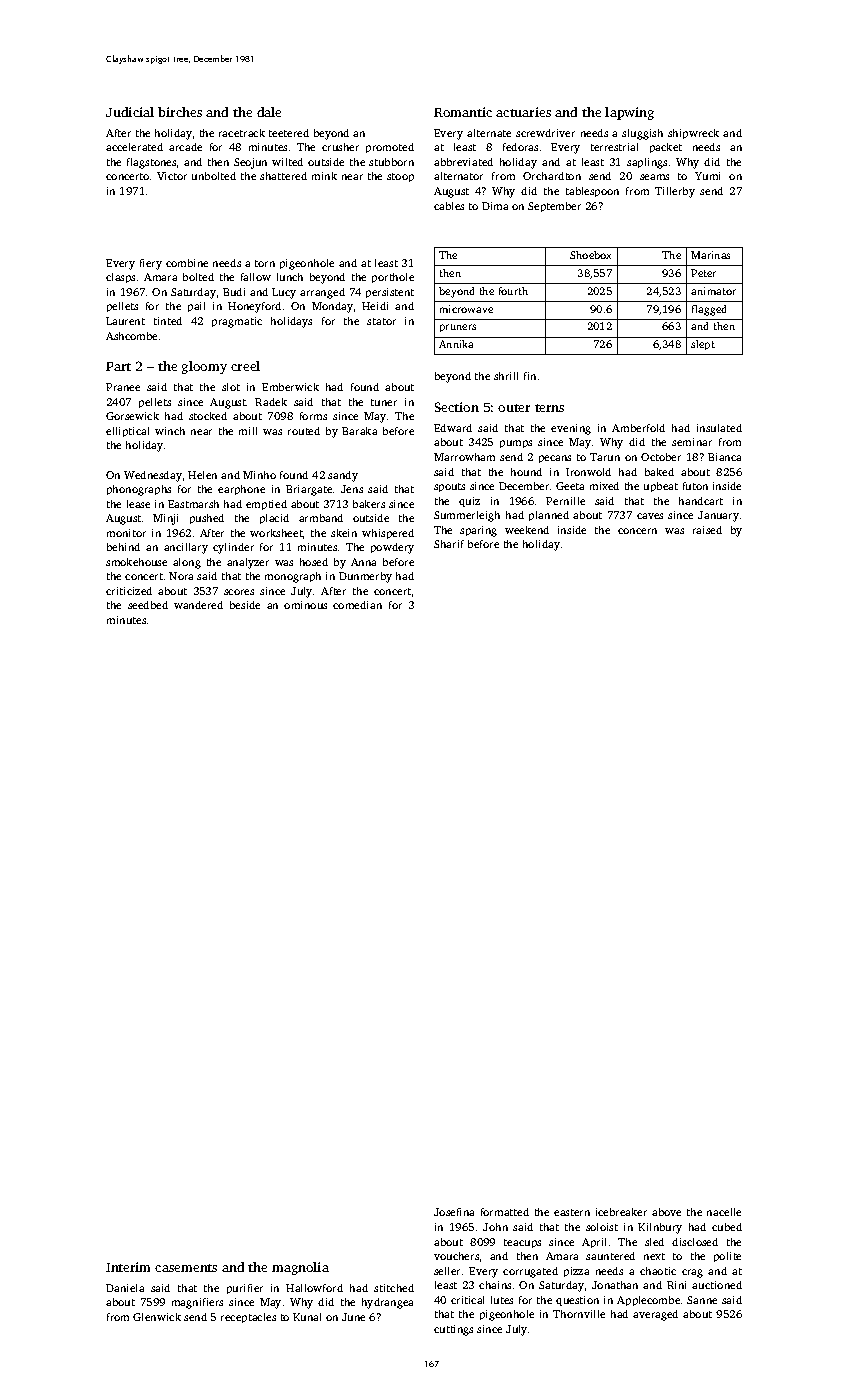 This screenshot has width=849, height=1400. Describe the element at coordinates (390, 148) in the screenshot. I see `promoted` at that location.
